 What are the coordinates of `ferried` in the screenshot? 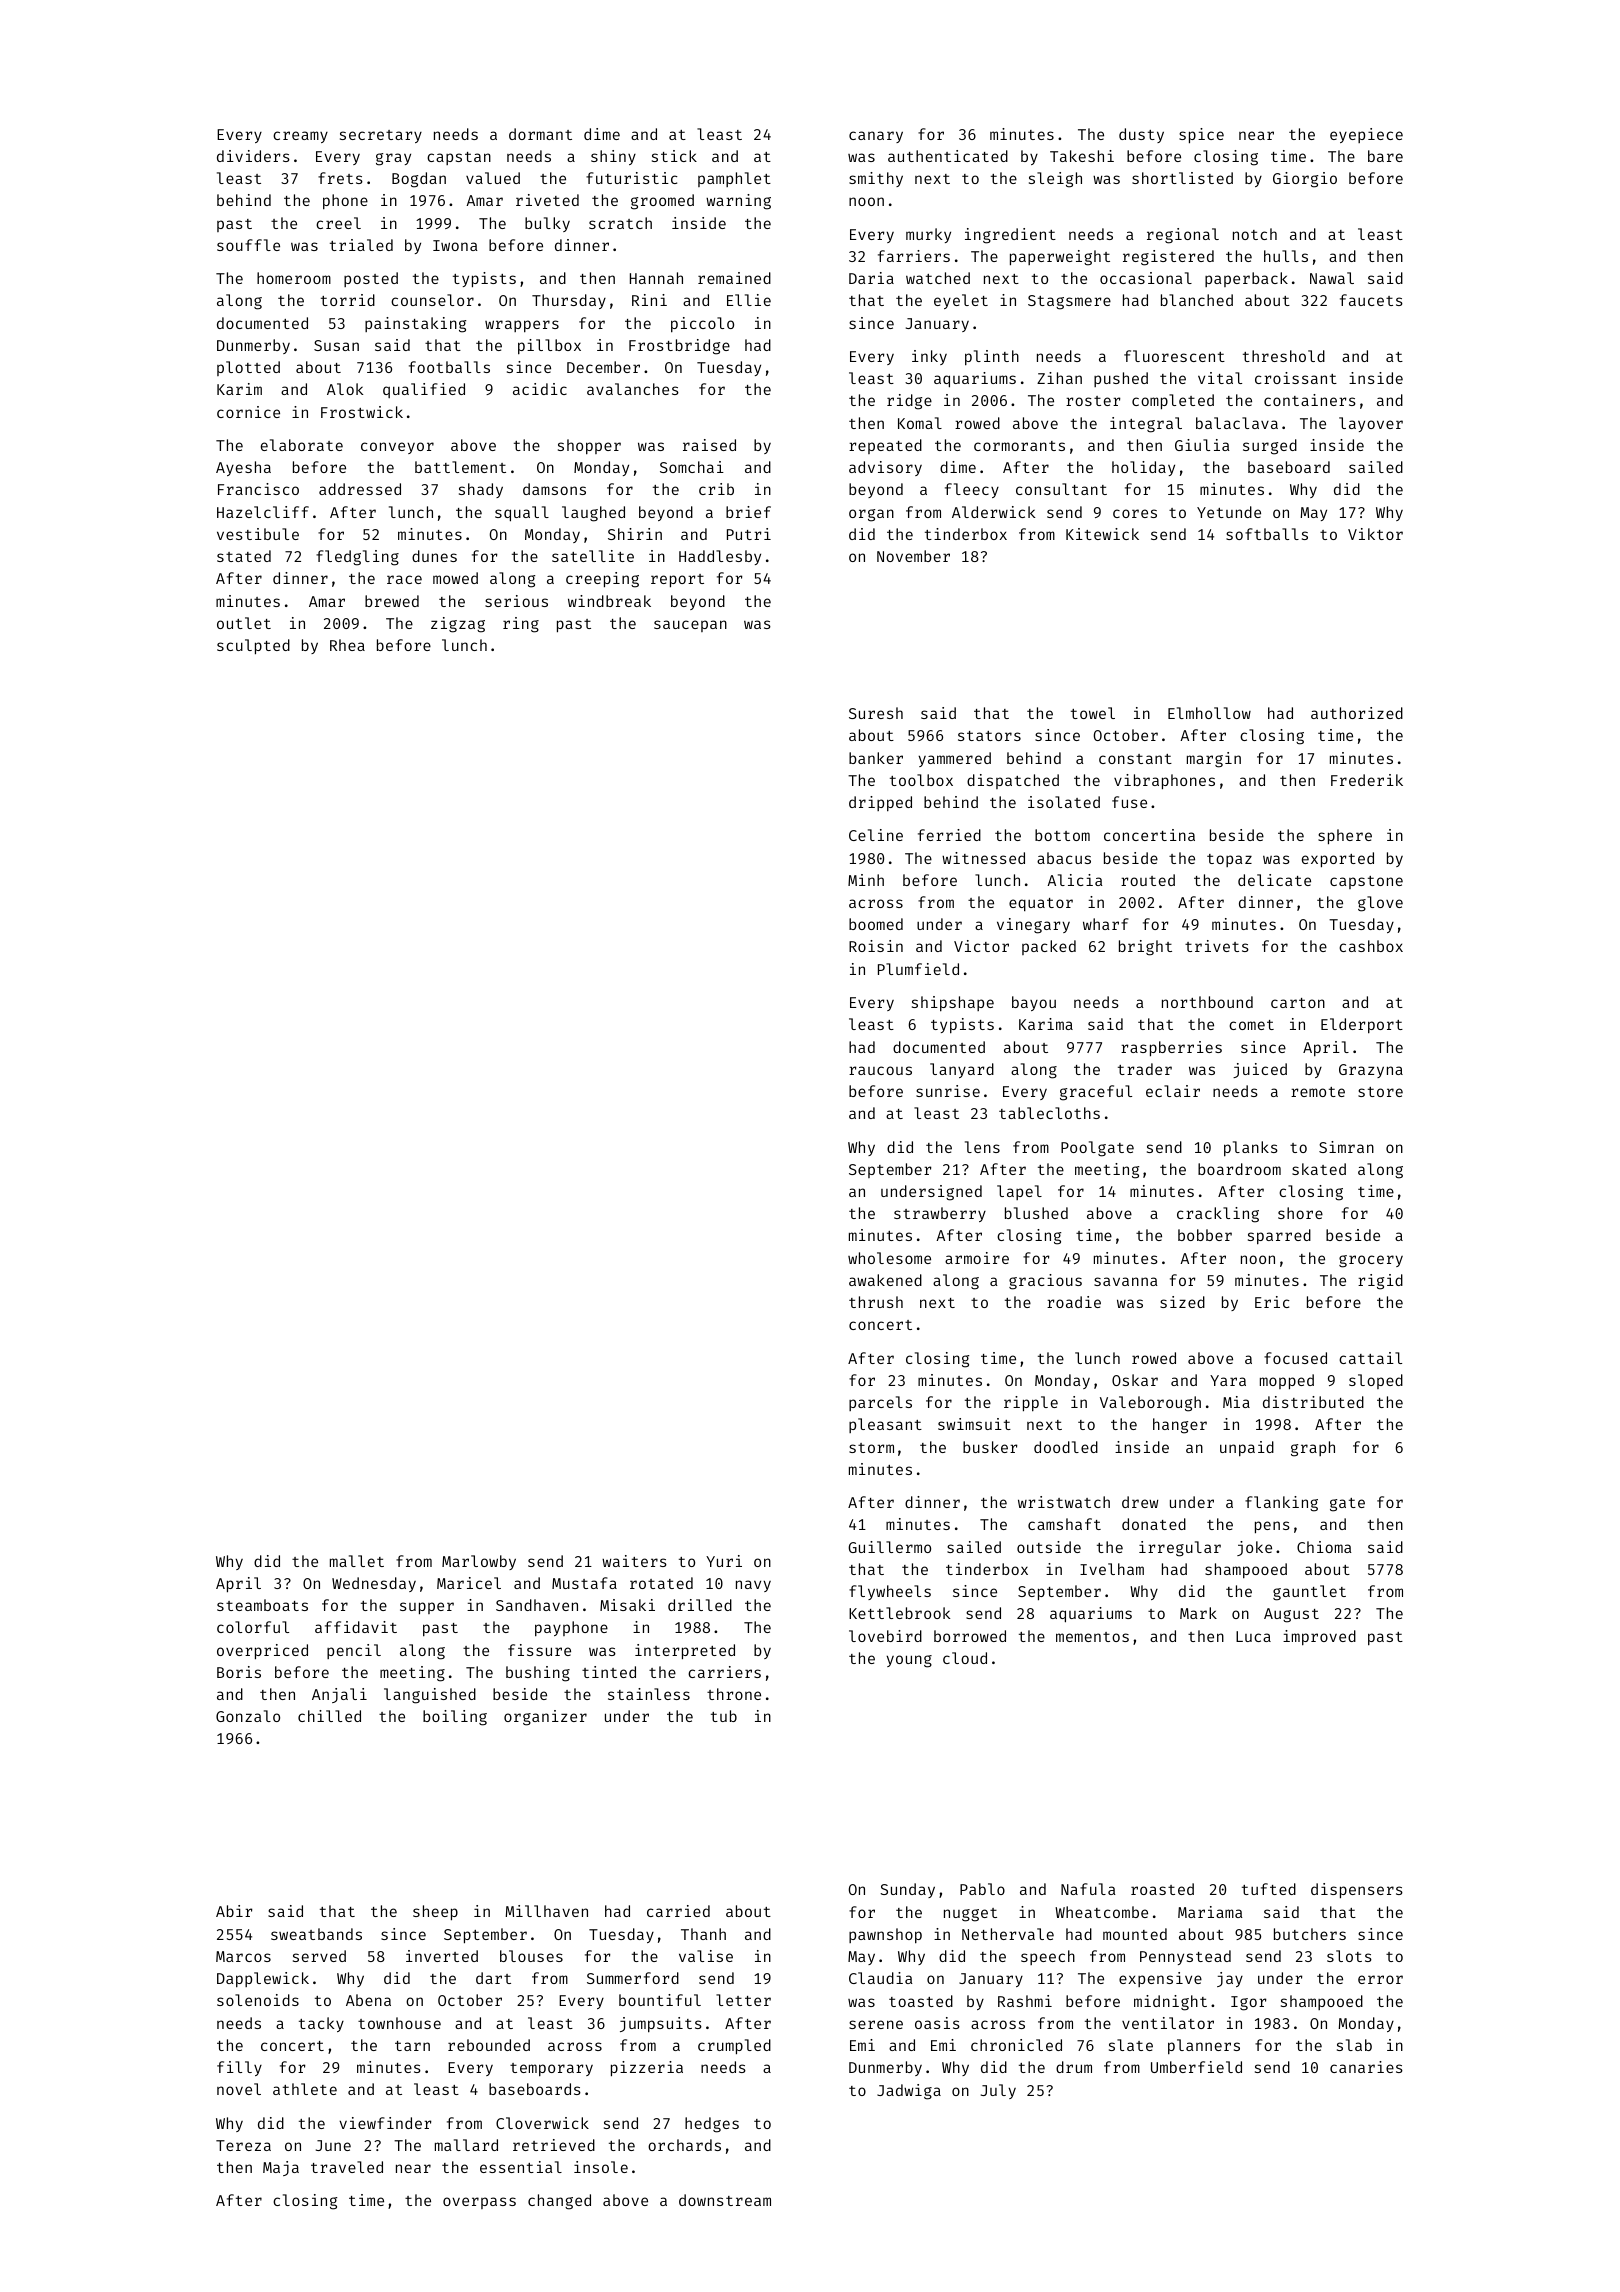 It's located at (949, 835).
